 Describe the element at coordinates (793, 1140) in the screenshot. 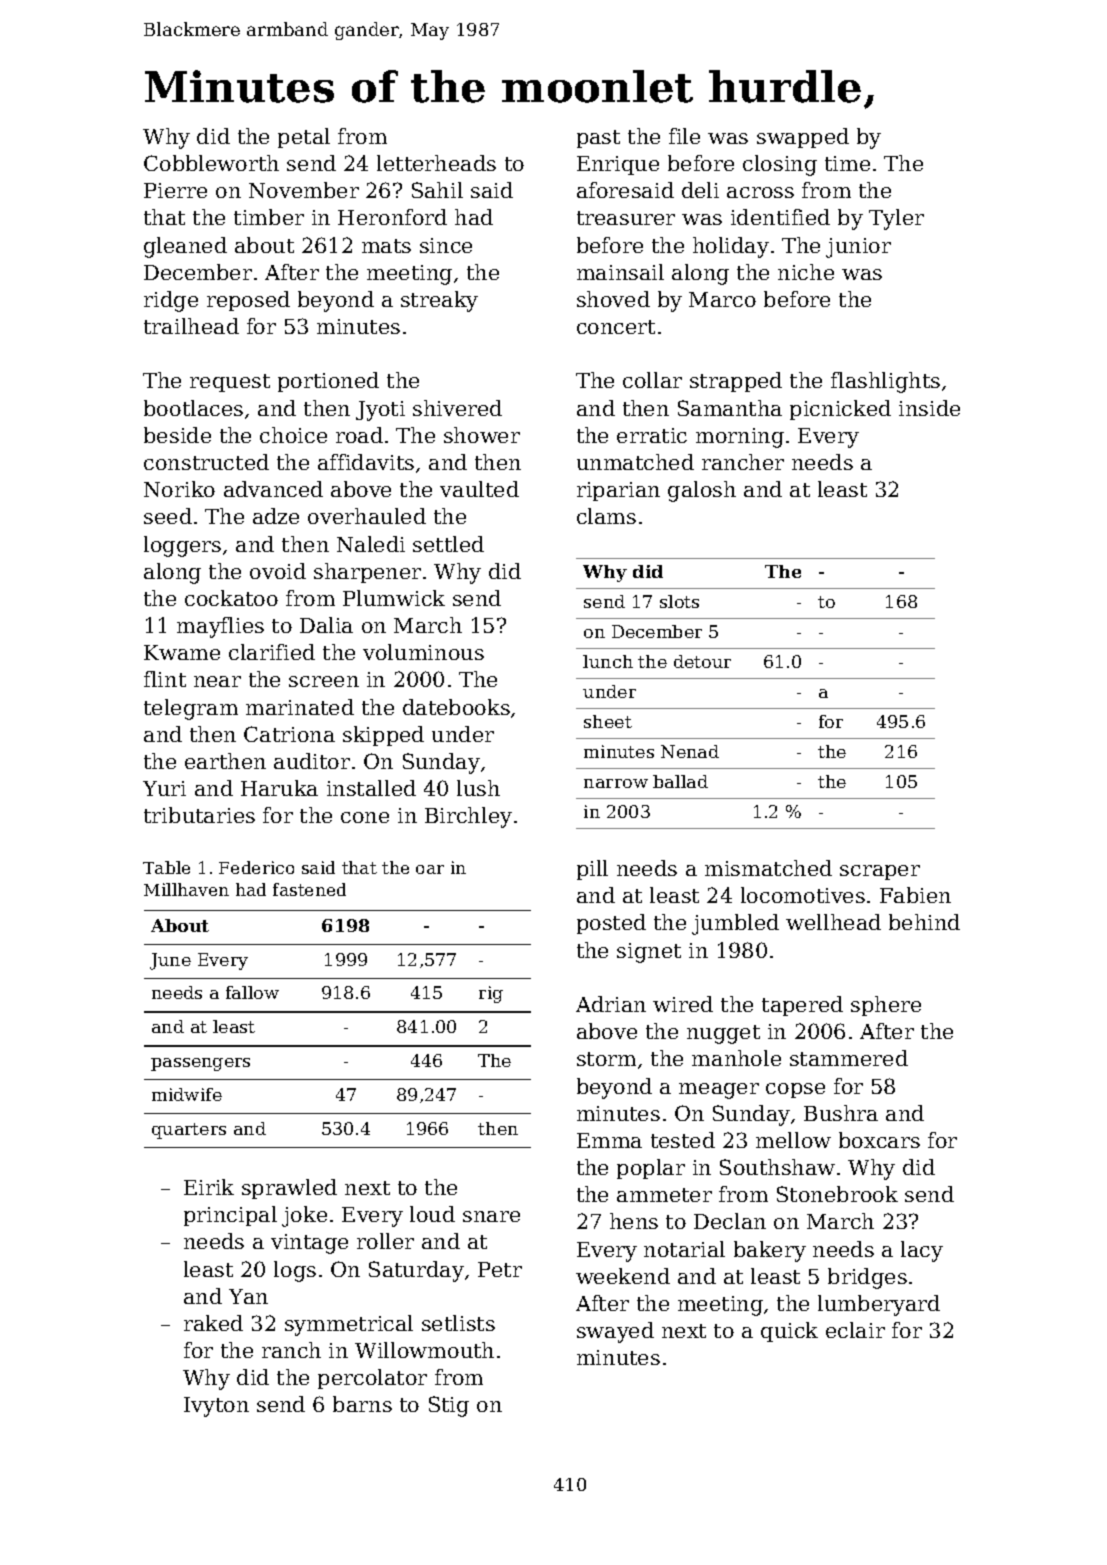

I see `mellow` at that location.
